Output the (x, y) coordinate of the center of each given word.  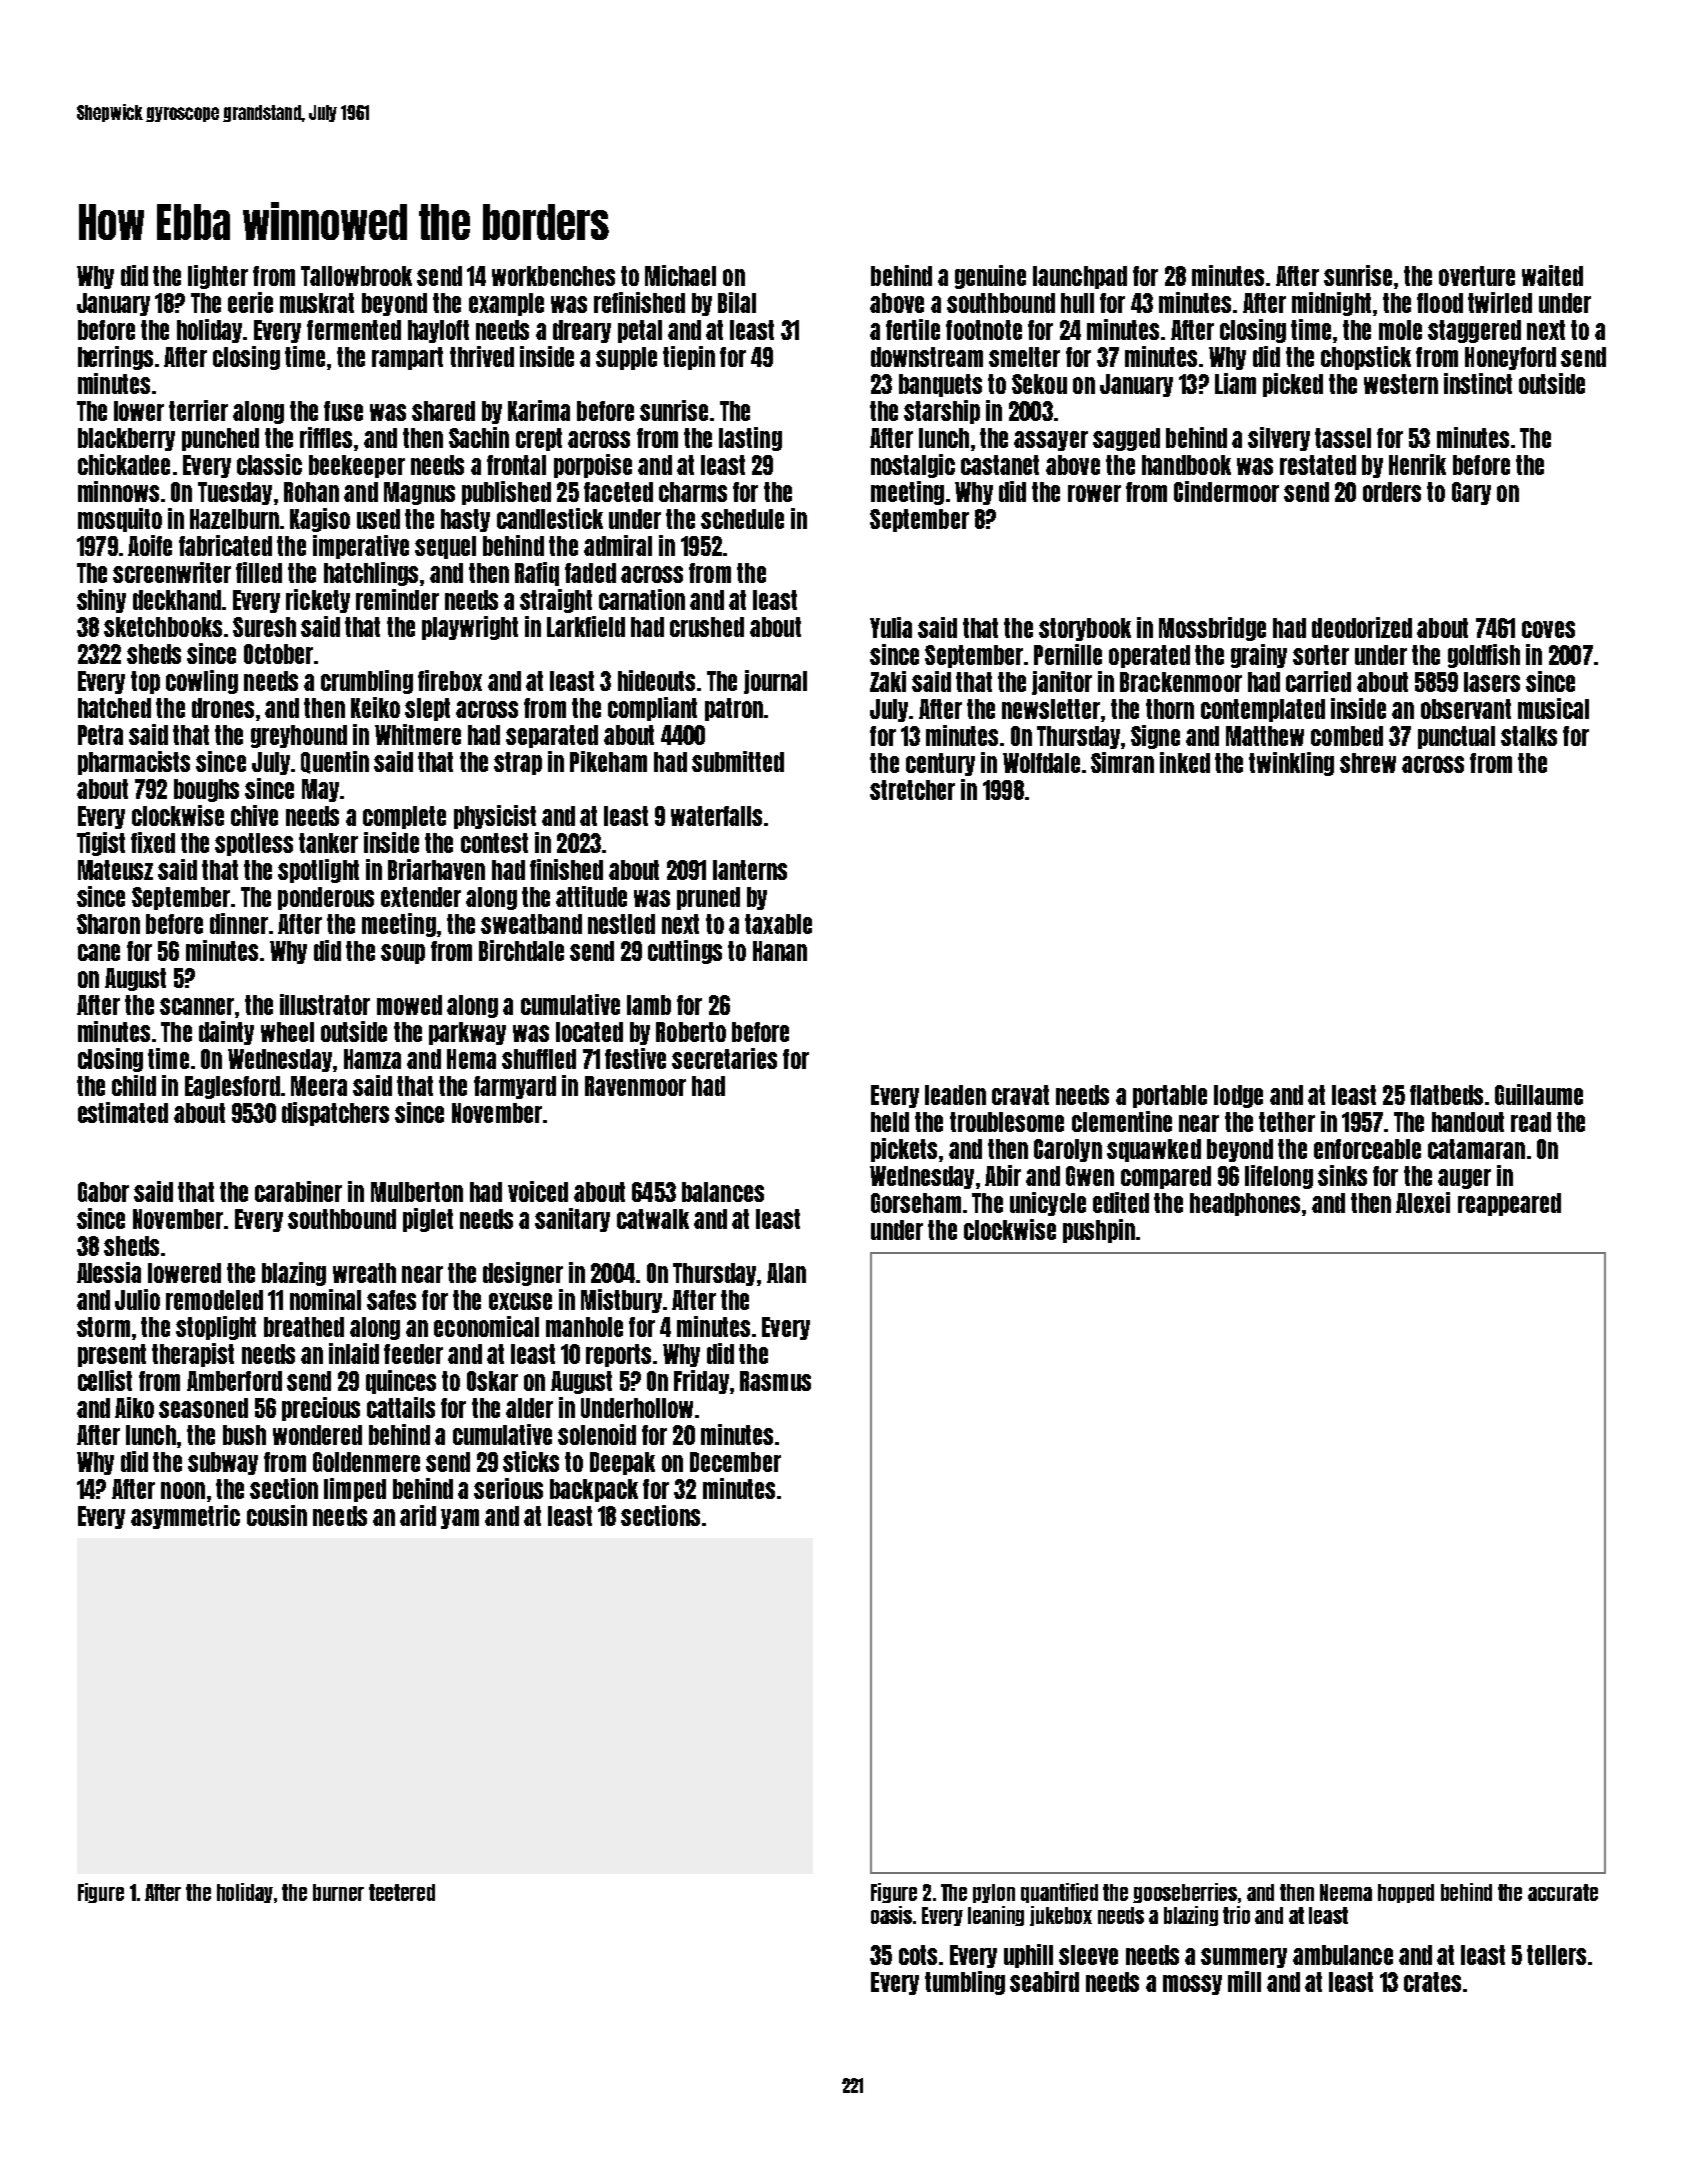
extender (421, 897)
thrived (482, 356)
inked (1185, 762)
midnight (1331, 304)
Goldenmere (366, 1462)
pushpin (1099, 1231)
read (1531, 1122)
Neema (1346, 1892)
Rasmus (775, 1381)
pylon (994, 1893)
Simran (1122, 762)
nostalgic (913, 466)
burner (338, 1892)
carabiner (298, 1191)
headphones (1245, 1204)
